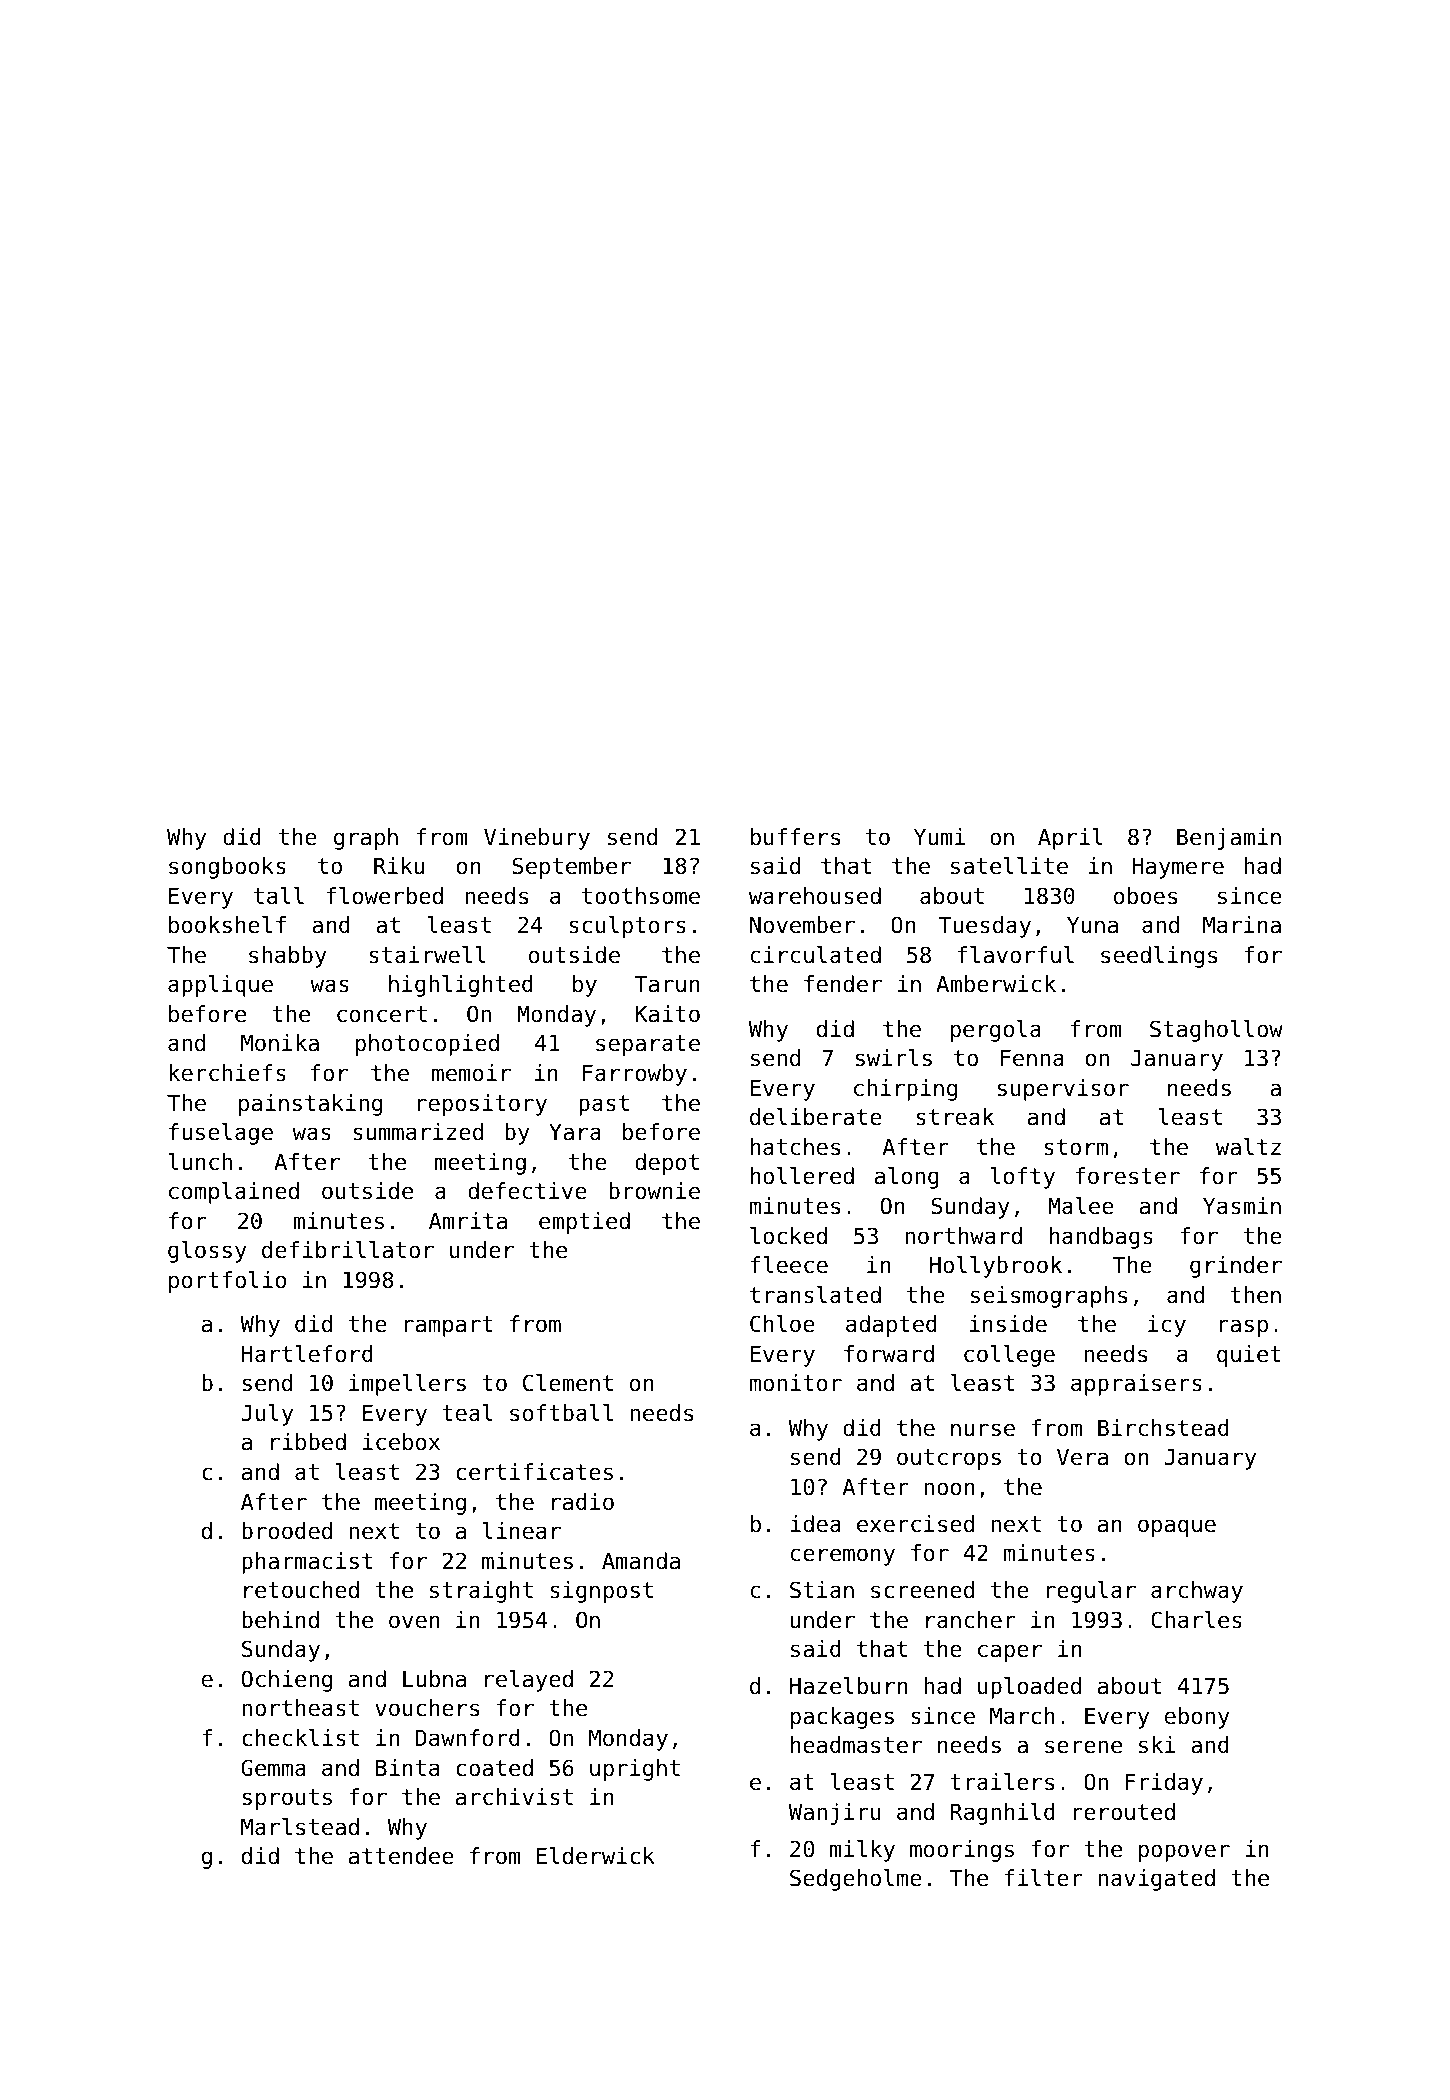  What do you see at coordinates (1092, 925) in the page?
I see `Yuna` at bounding box center [1092, 925].
